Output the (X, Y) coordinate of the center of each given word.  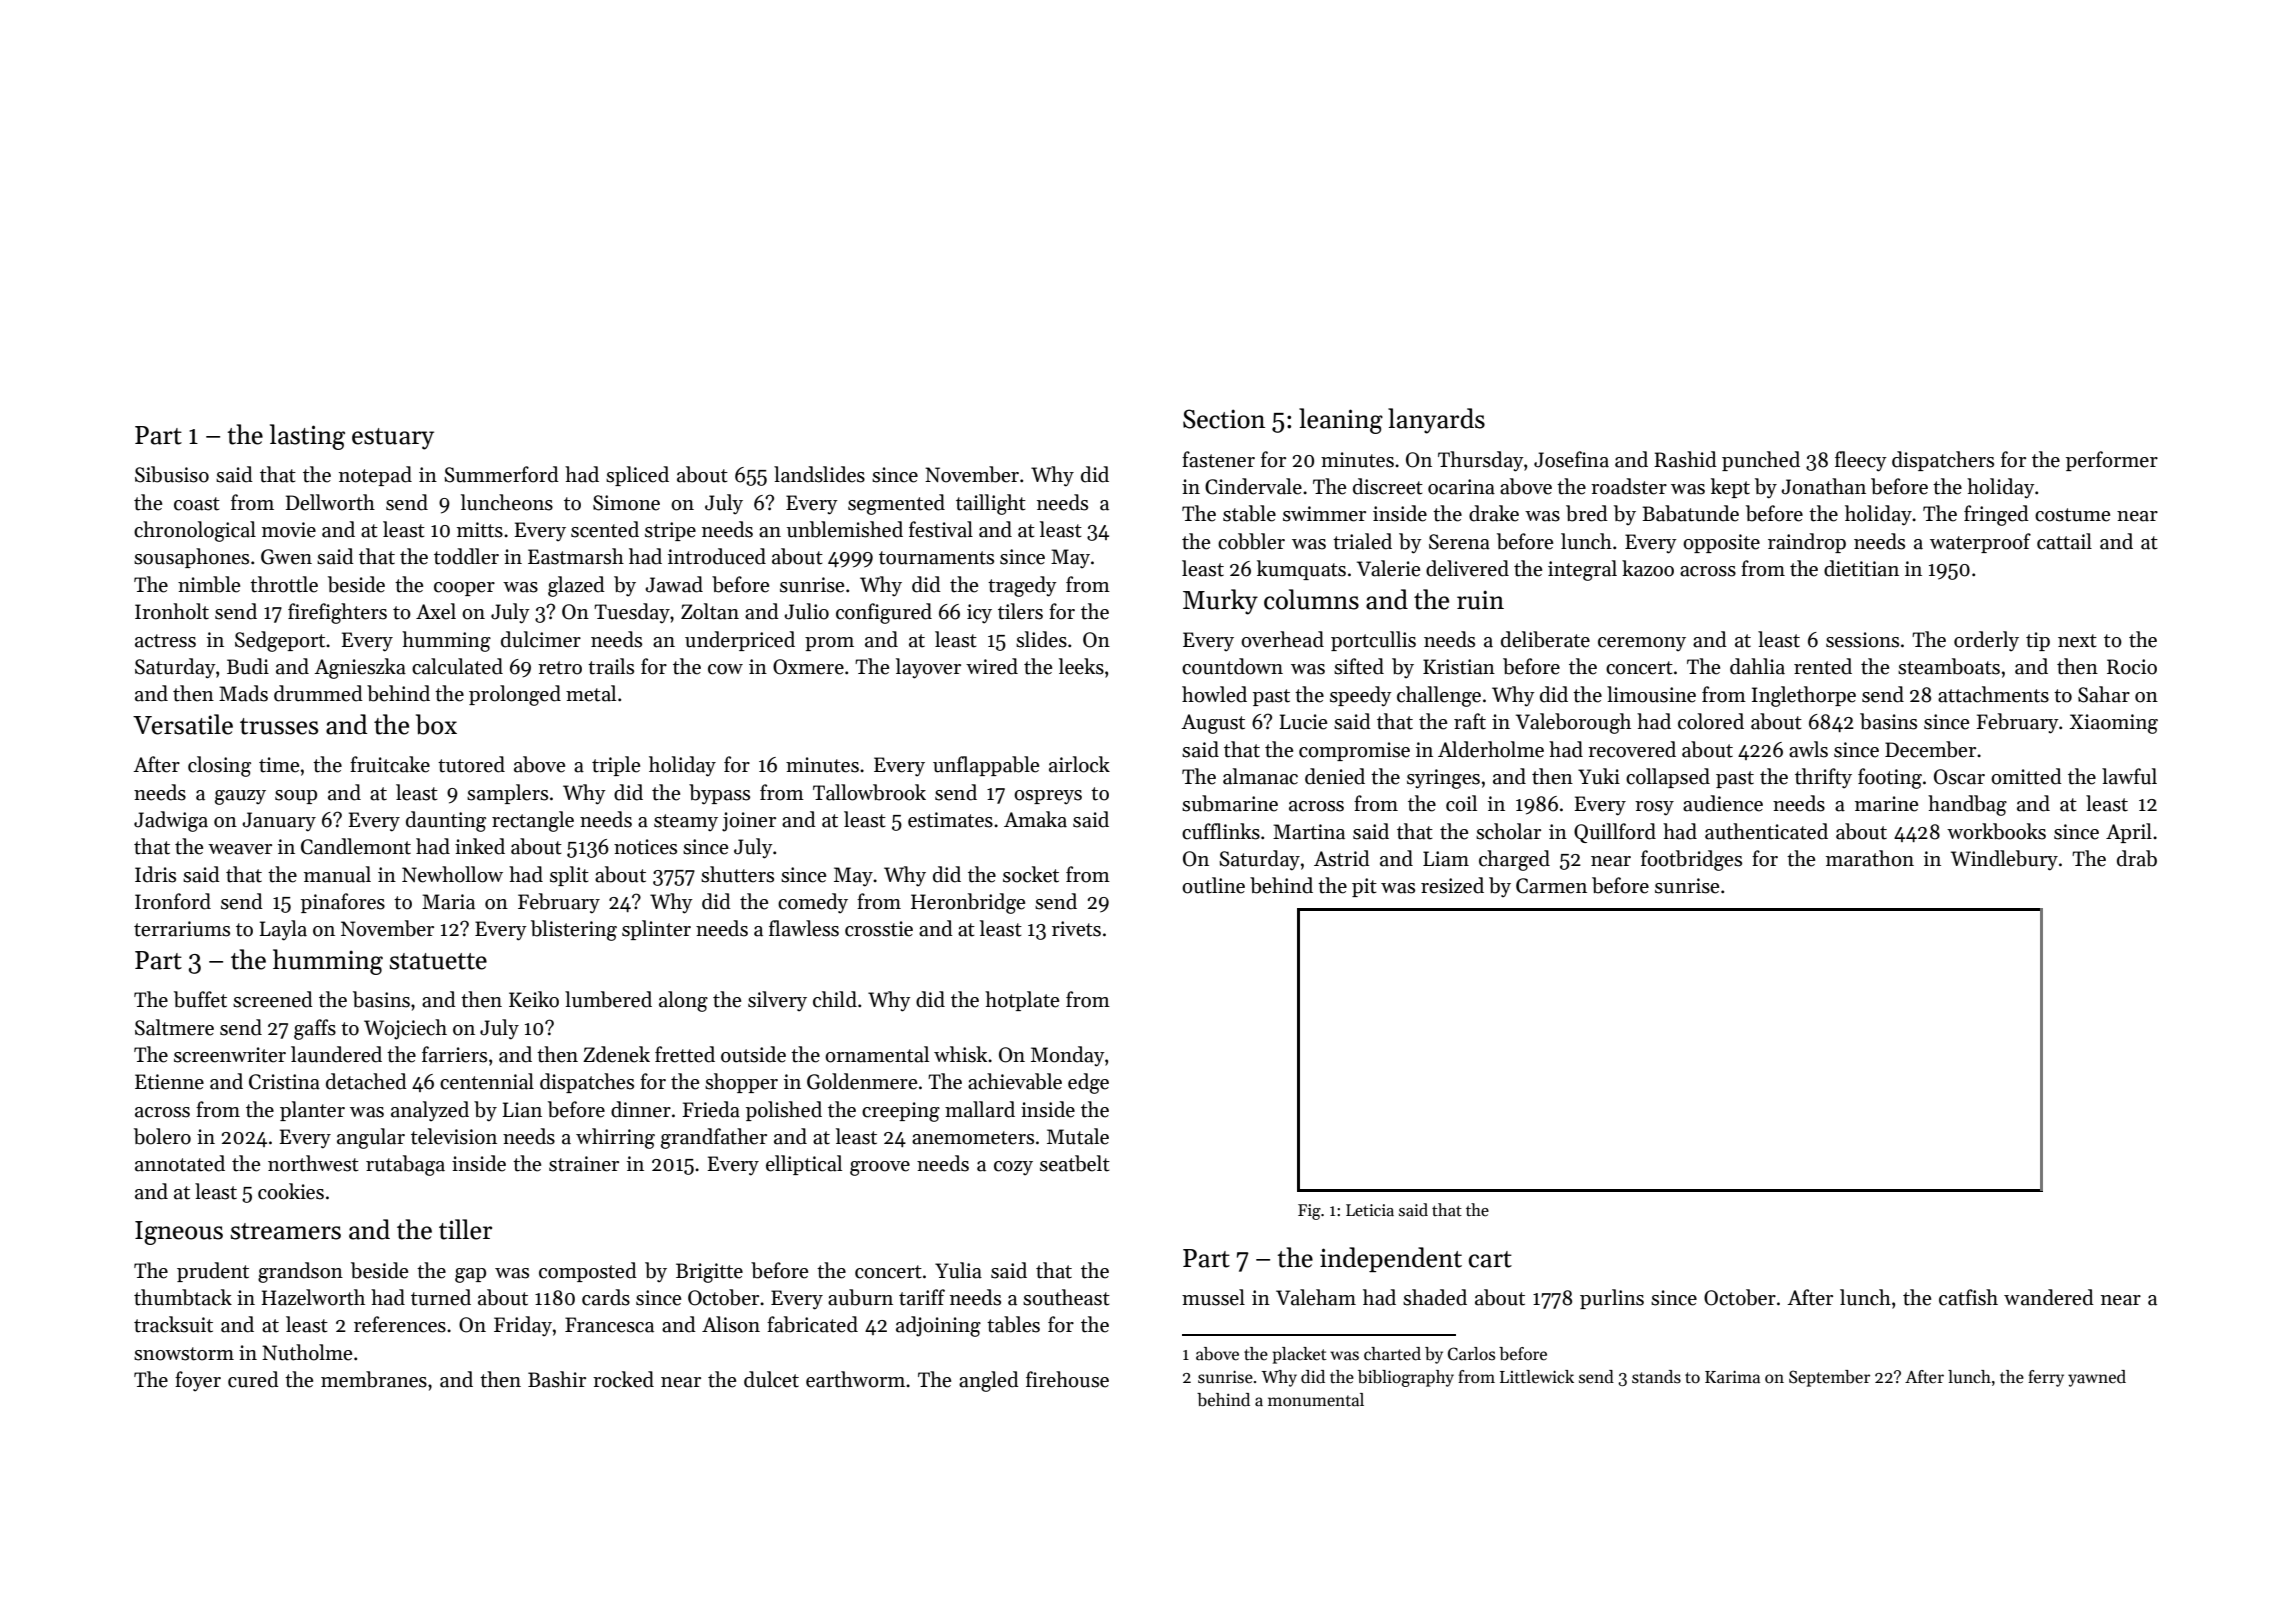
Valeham (1316, 1297)
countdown (1232, 666)
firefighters (337, 613)
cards (606, 1297)
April (2129, 833)
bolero (162, 1136)
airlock (1079, 764)
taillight (991, 504)
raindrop (1807, 543)
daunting (446, 821)
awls (1808, 749)
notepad (375, 476)
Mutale (1078, 1136)
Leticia (1370, 1210)
